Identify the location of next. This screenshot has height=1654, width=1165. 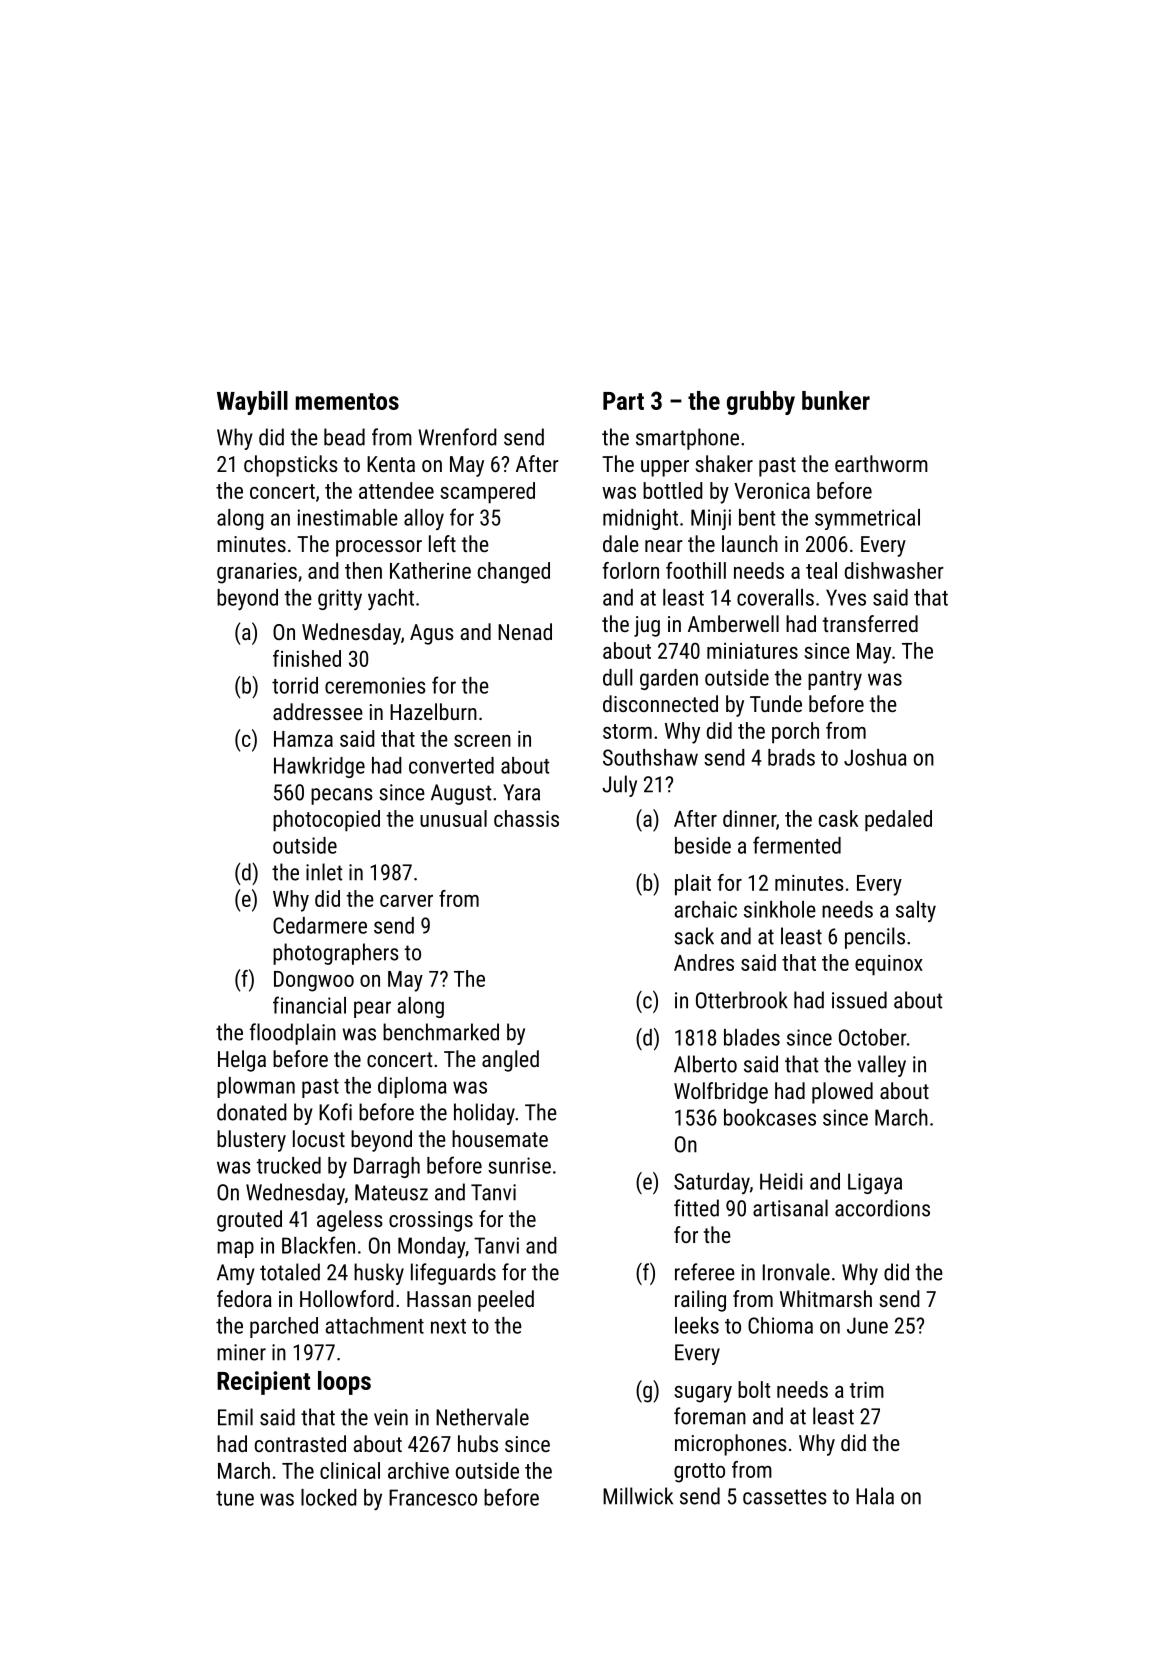
(448, 1326).
